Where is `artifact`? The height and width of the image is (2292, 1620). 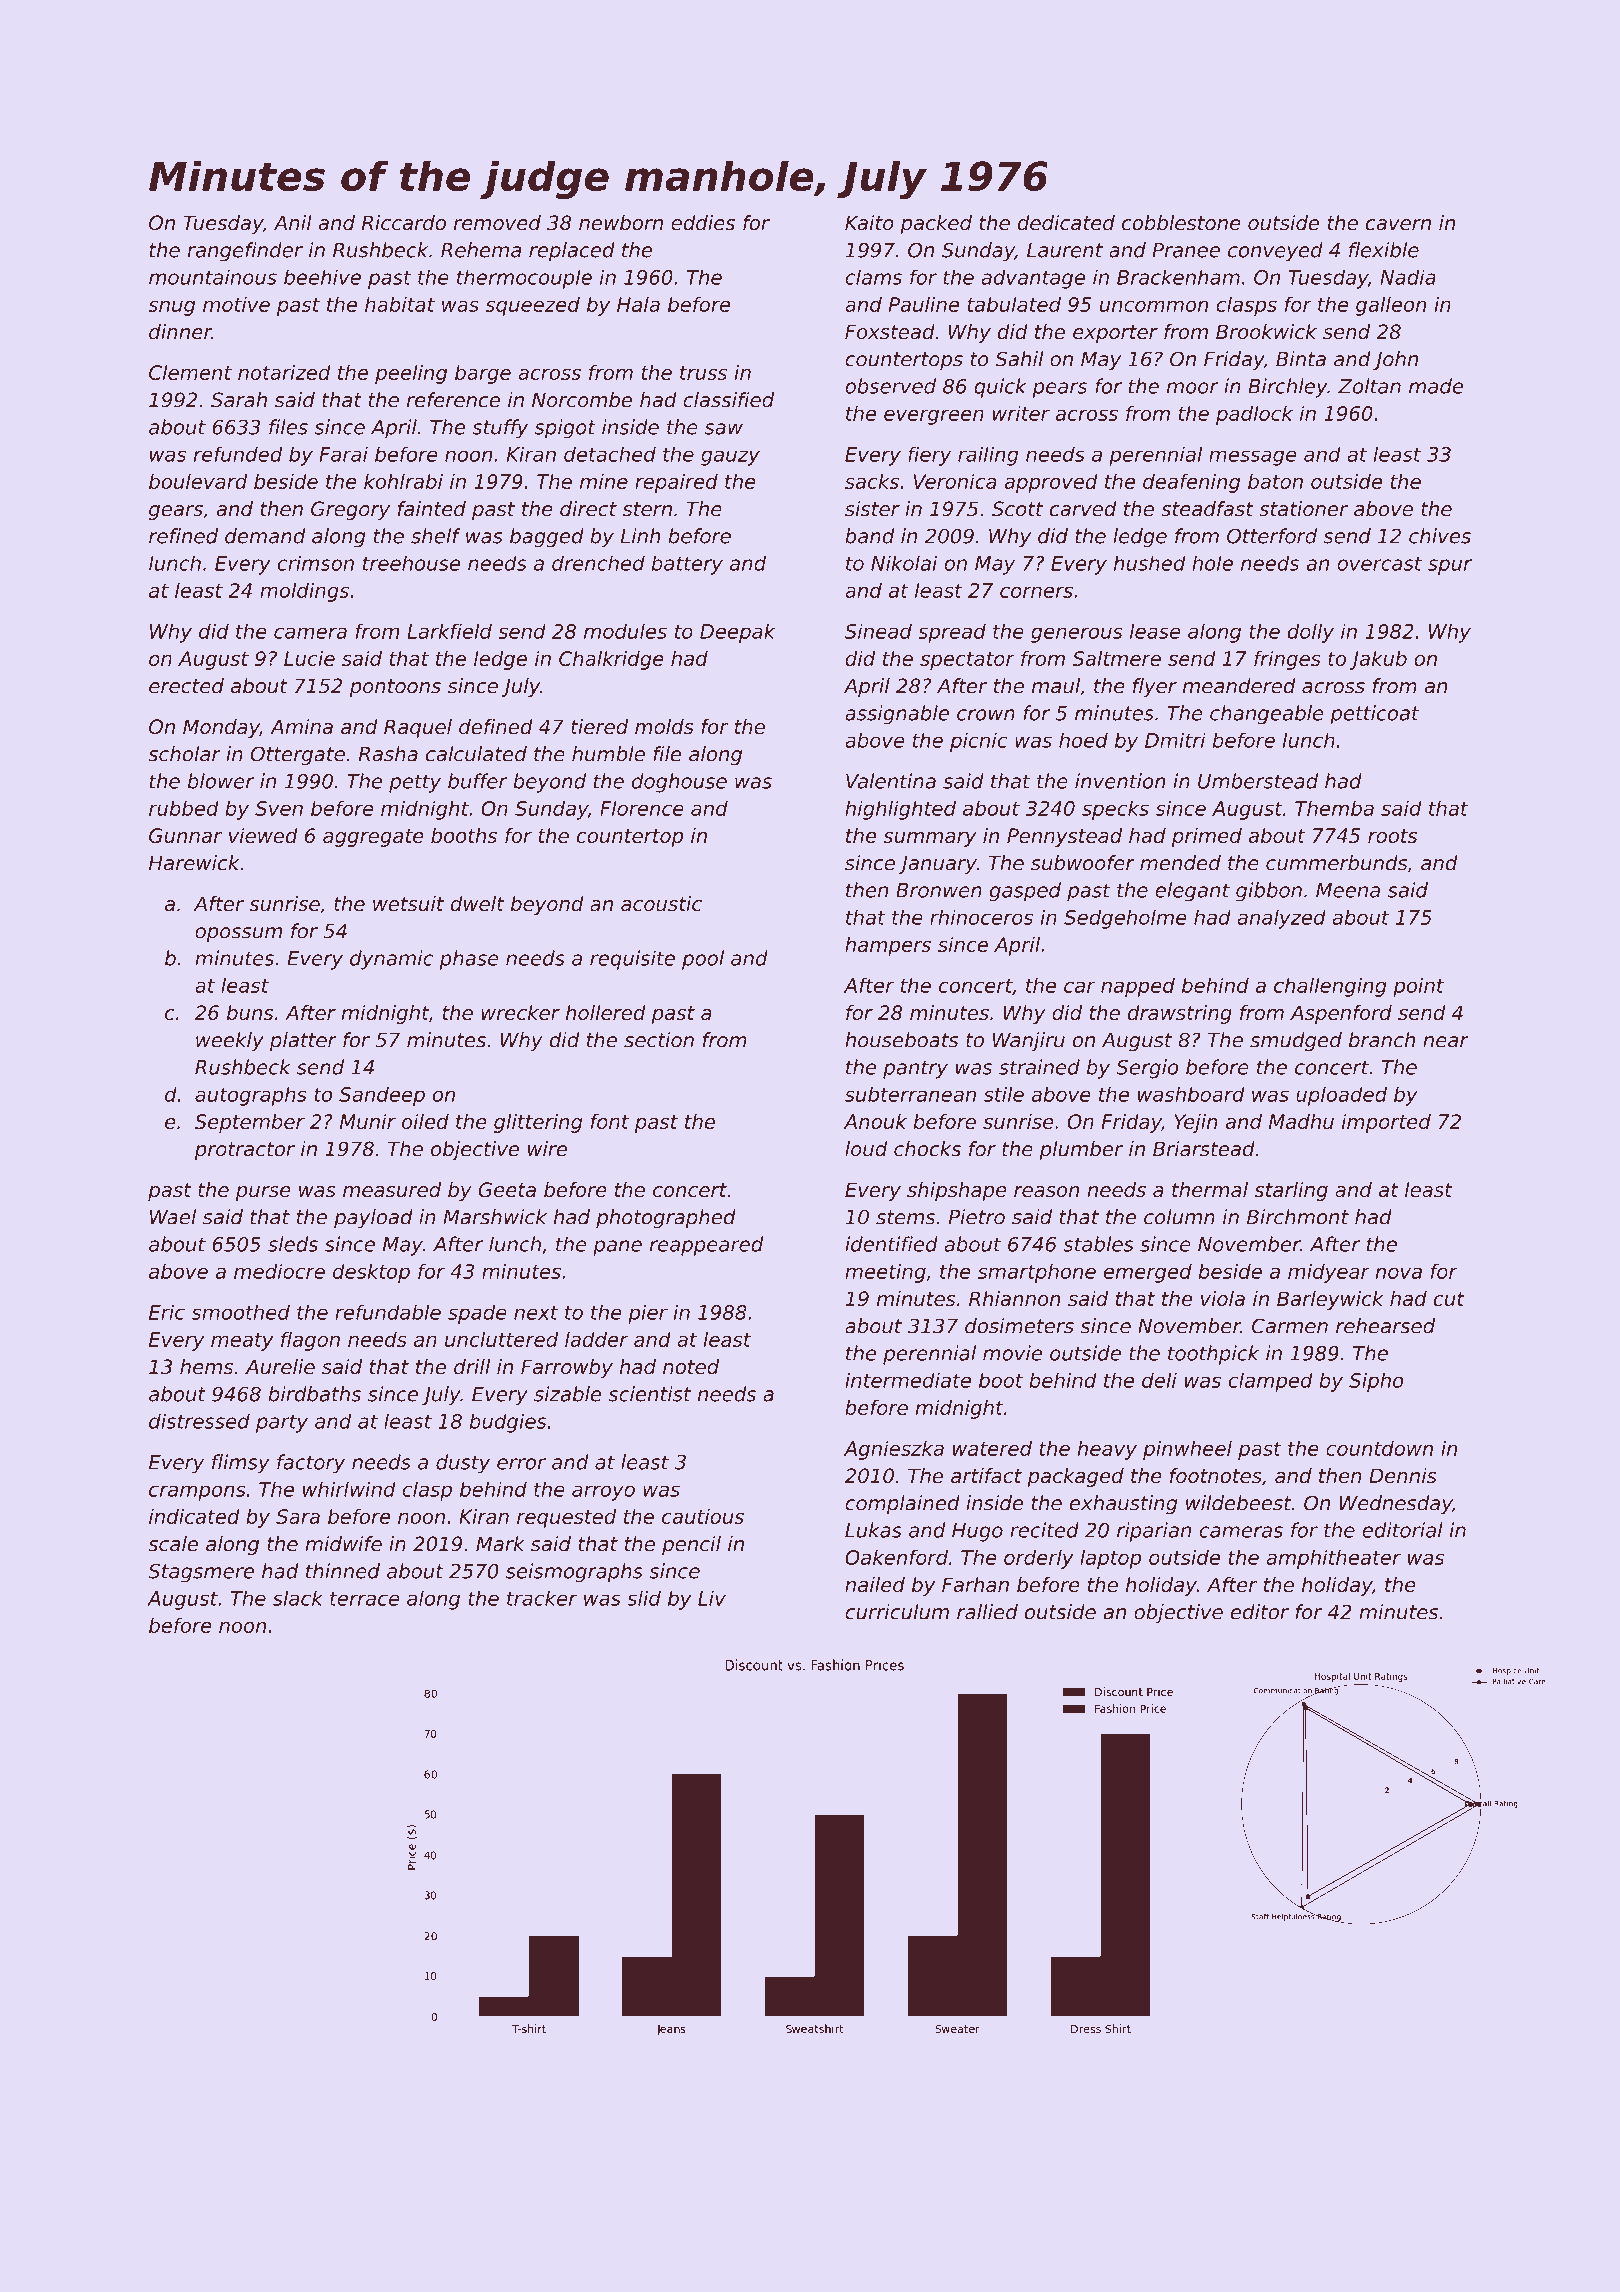
artifact is located at coordinates (986, 1476).
